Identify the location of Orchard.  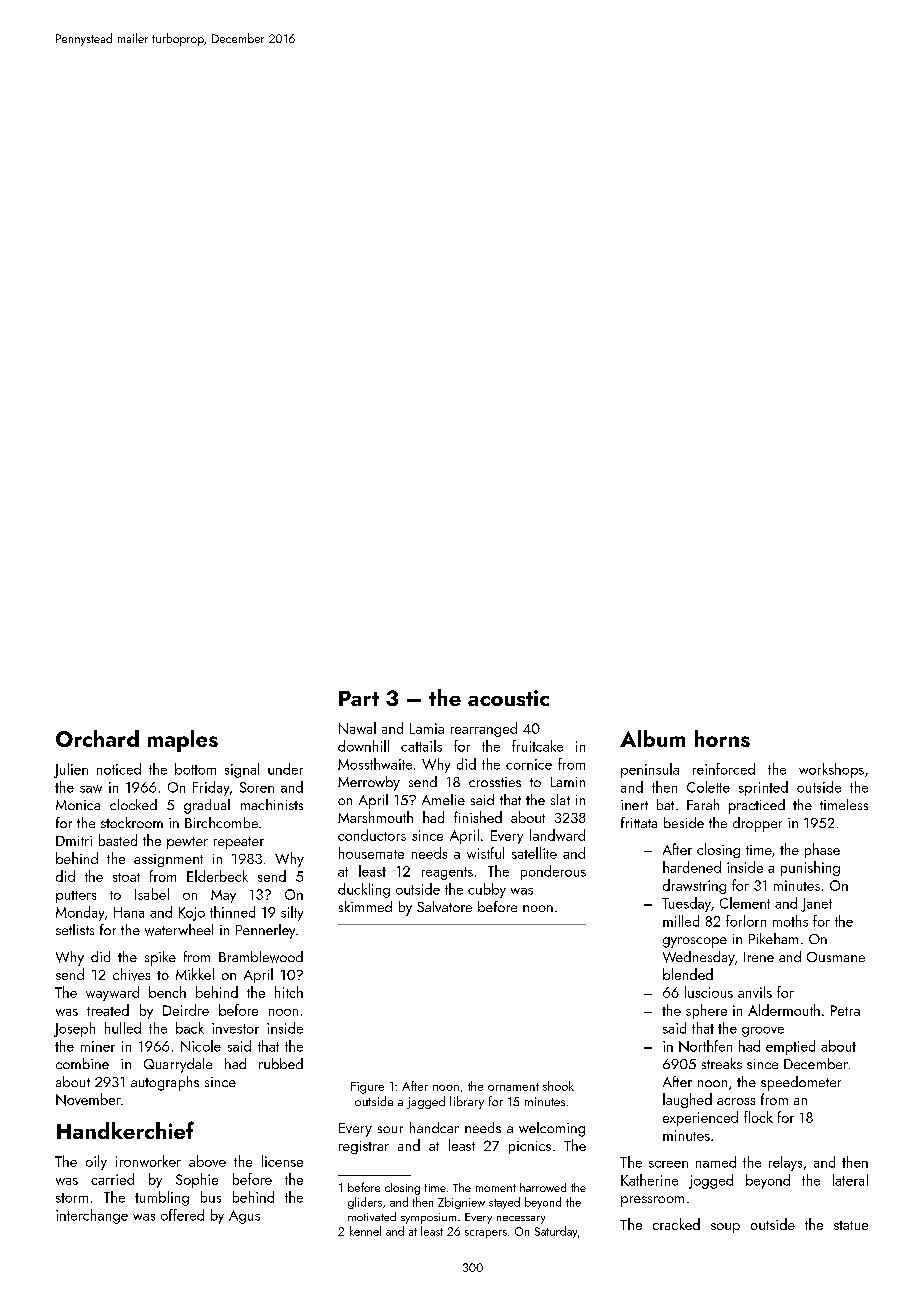
(97, 738).
